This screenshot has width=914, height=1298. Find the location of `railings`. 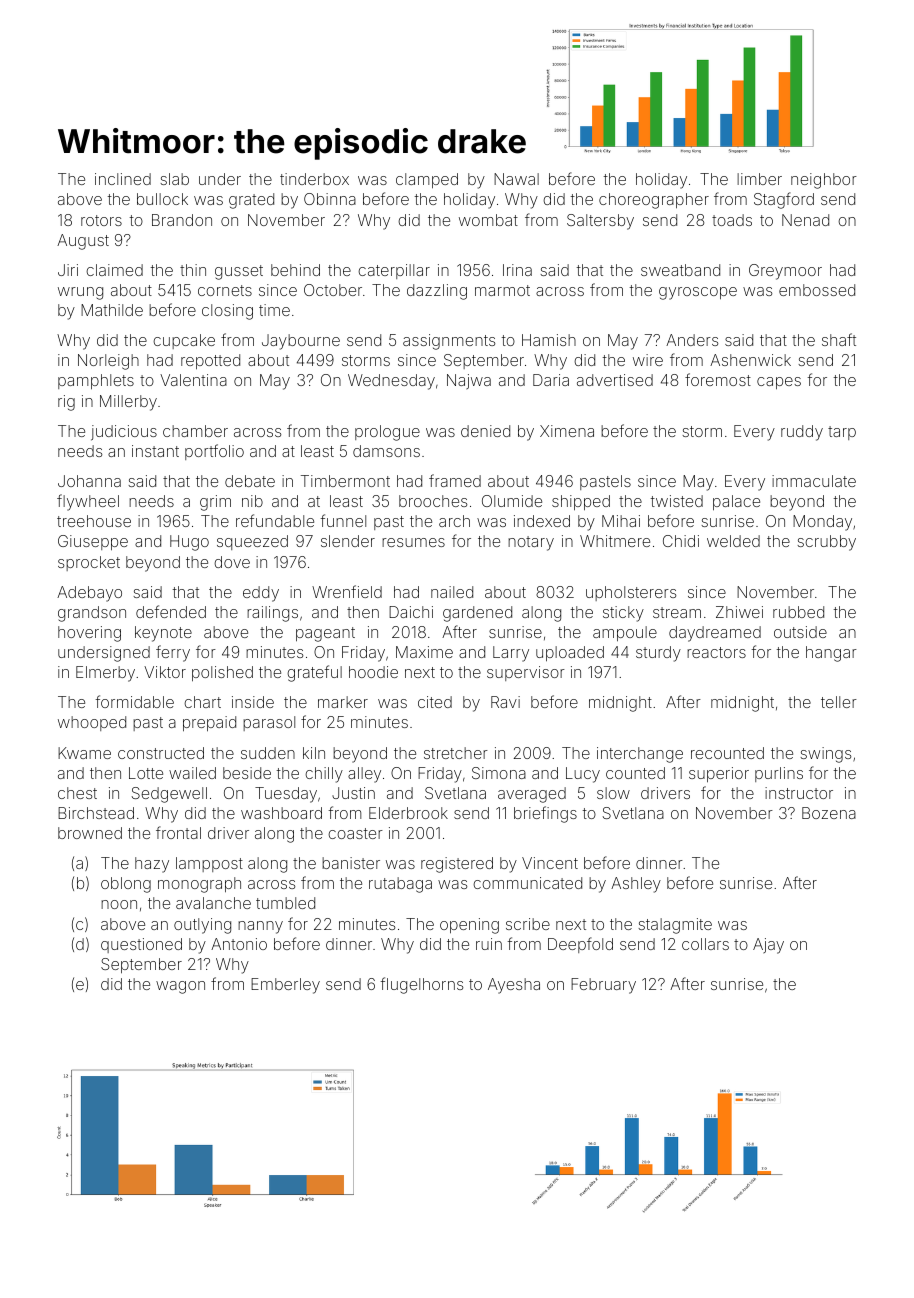

railings is located at coordinates (272, 614).
